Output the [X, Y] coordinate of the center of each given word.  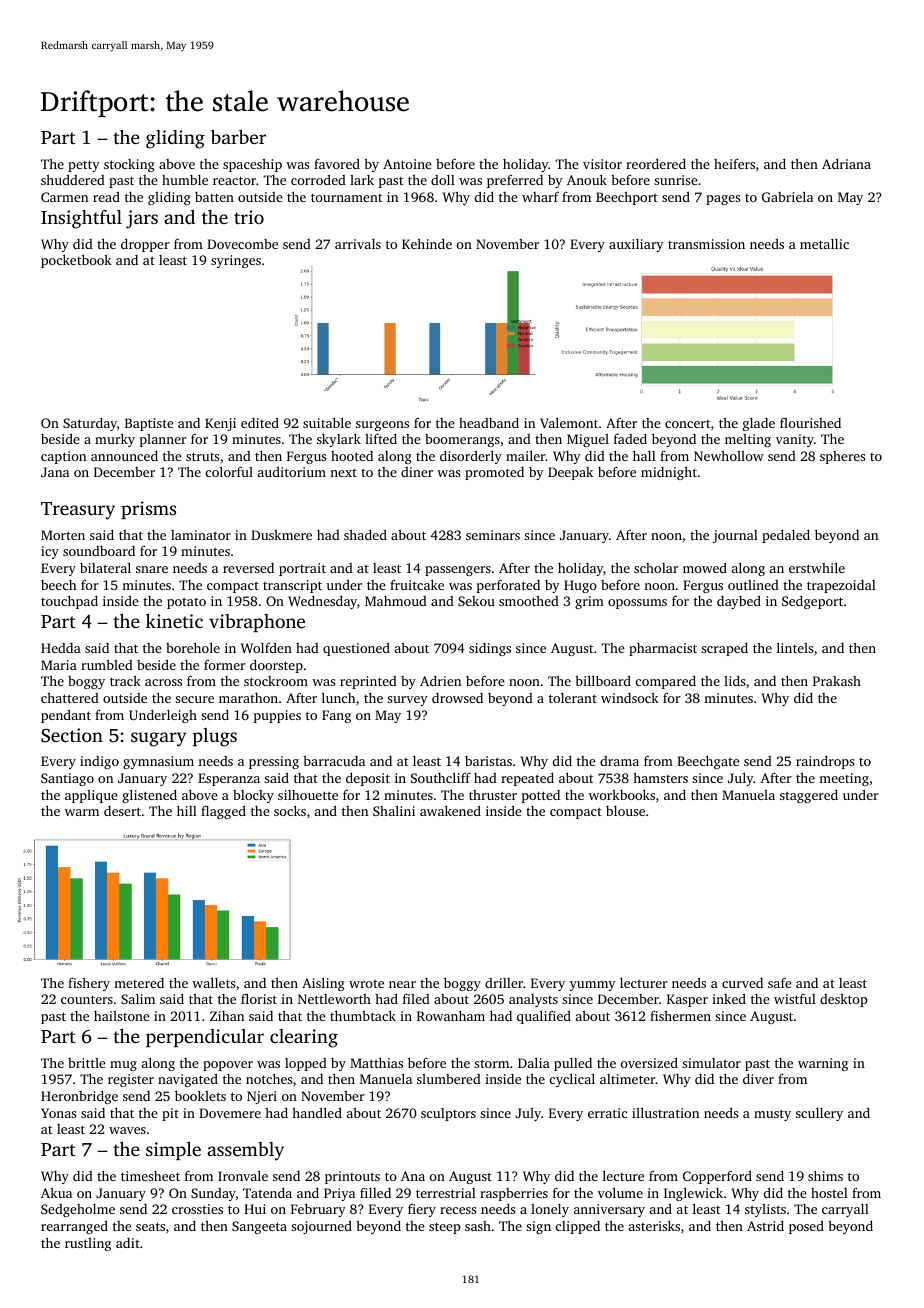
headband [489, 423]
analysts [533, 1000]
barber [238, 137]
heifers [734, 164]
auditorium [292, 472]
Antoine [407, 164]
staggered [809, 796]
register [131, 1080]
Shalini [394, 810]
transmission [706, 244]
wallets [213, 982]
